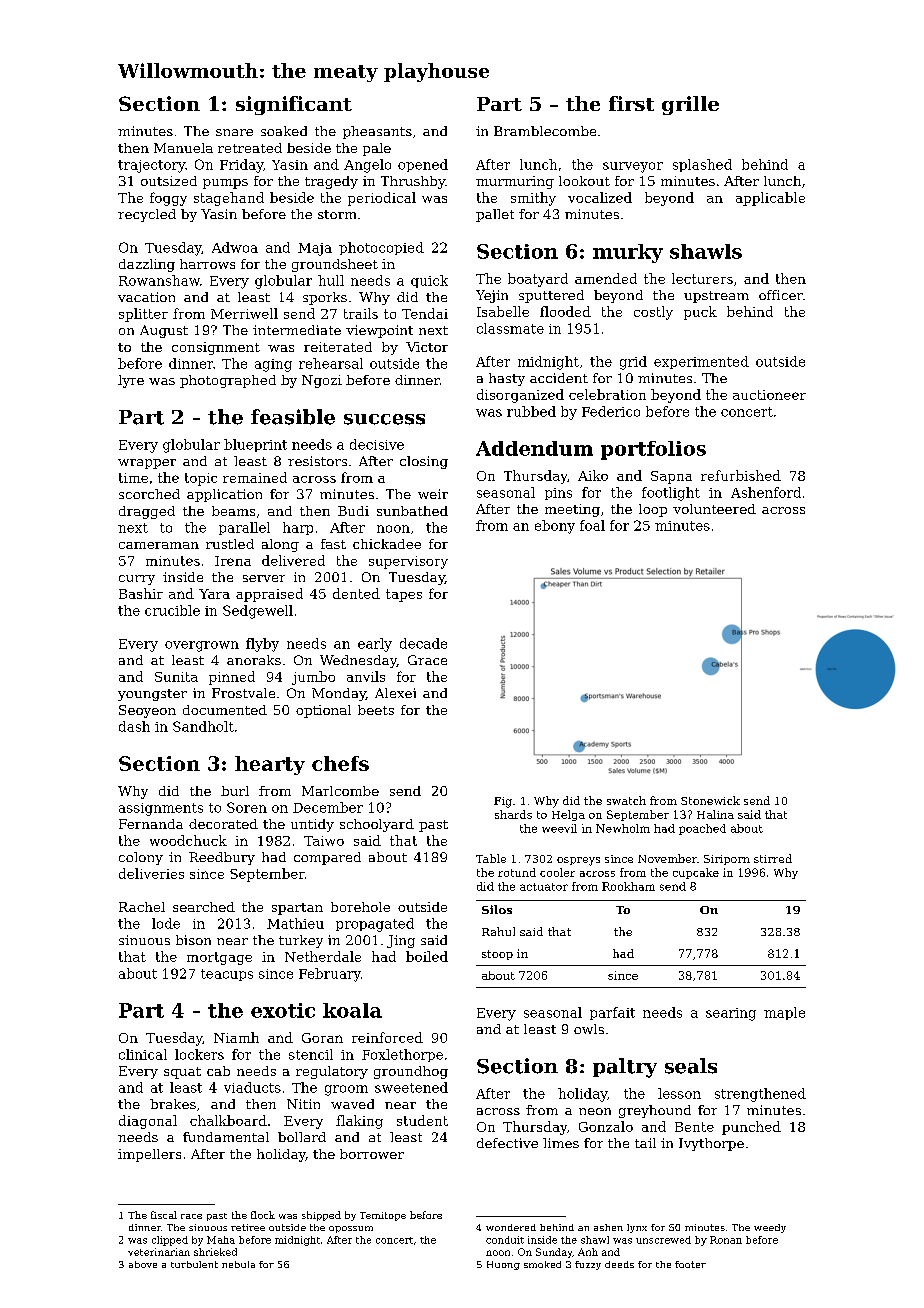  I want to click on Bramblecombe, so click(545, 131).
